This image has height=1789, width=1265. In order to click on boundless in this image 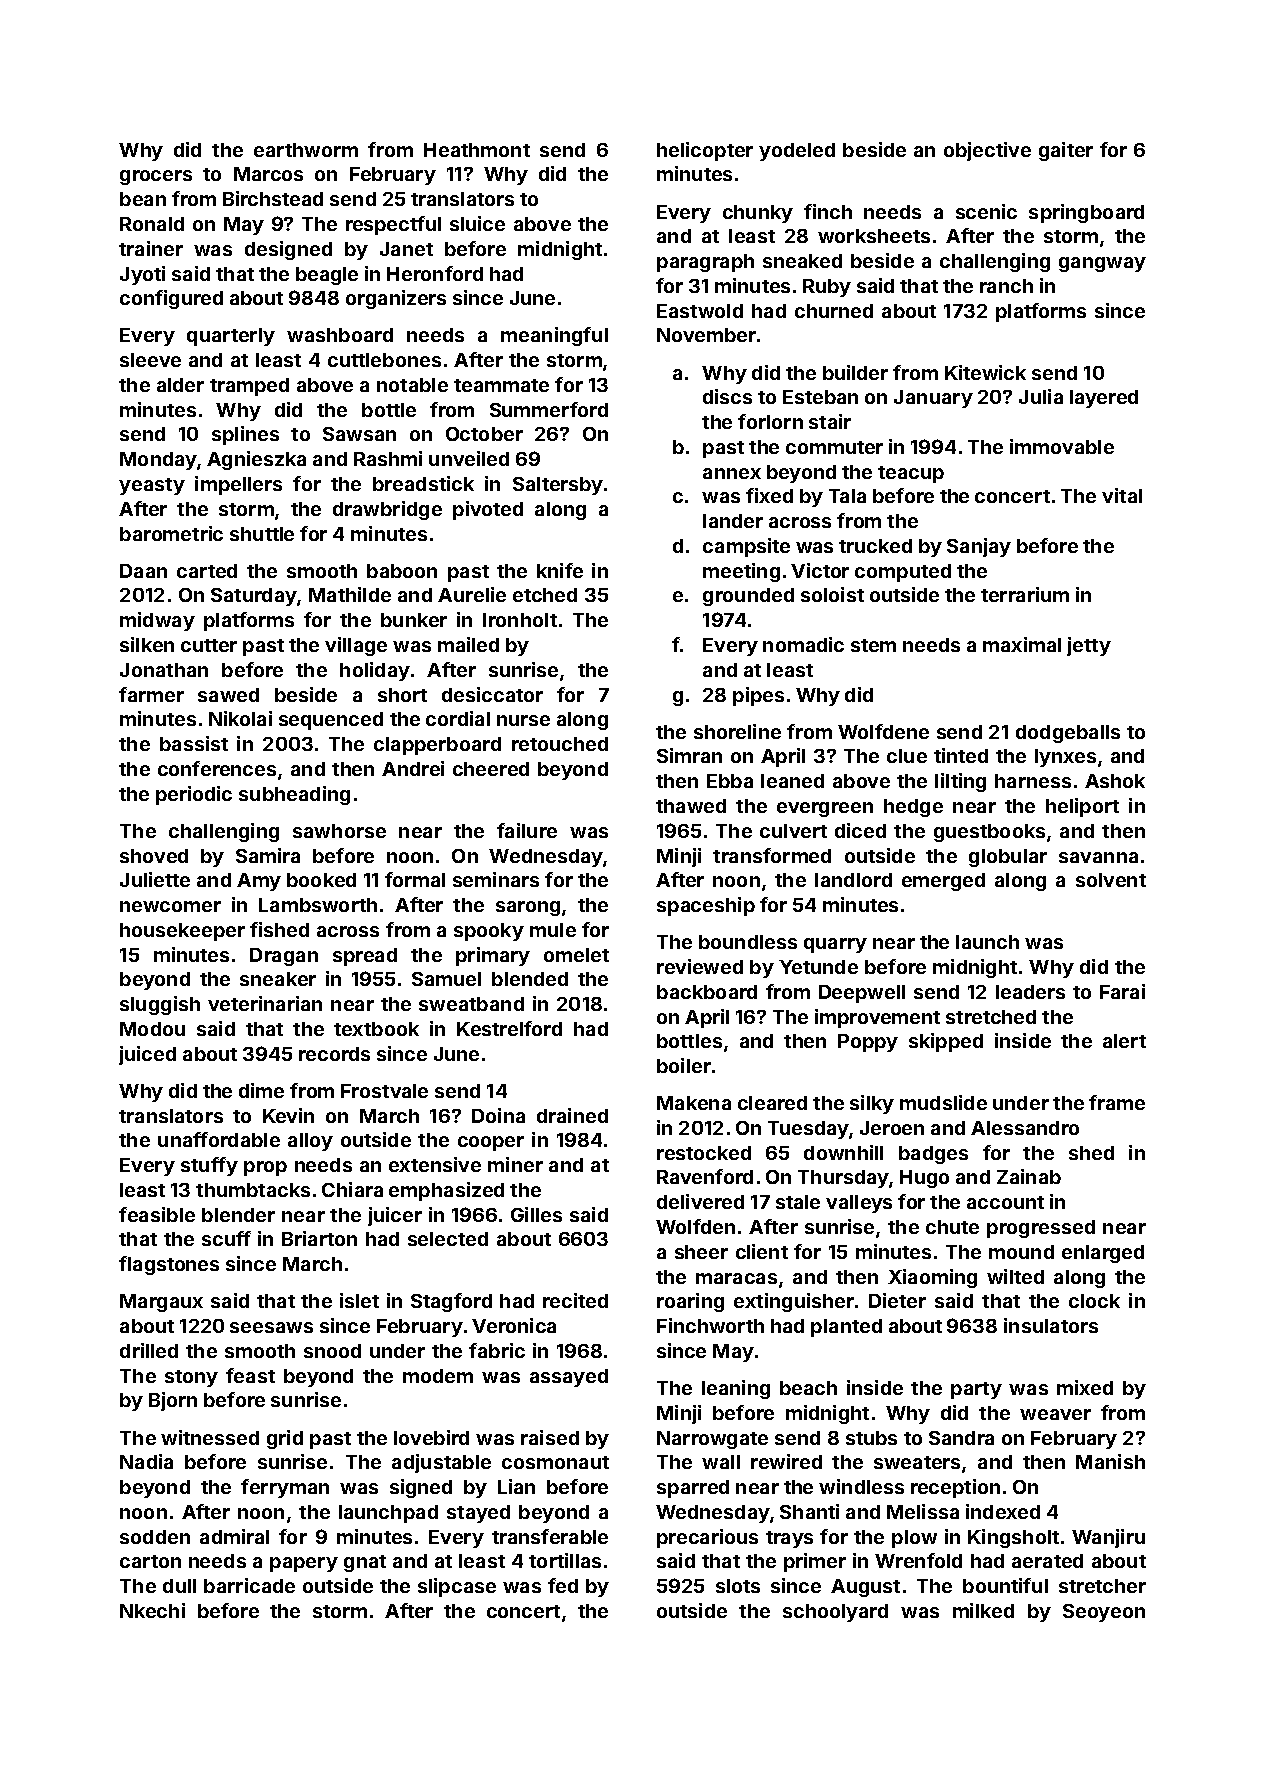, I will do `click(748, 942)`.
